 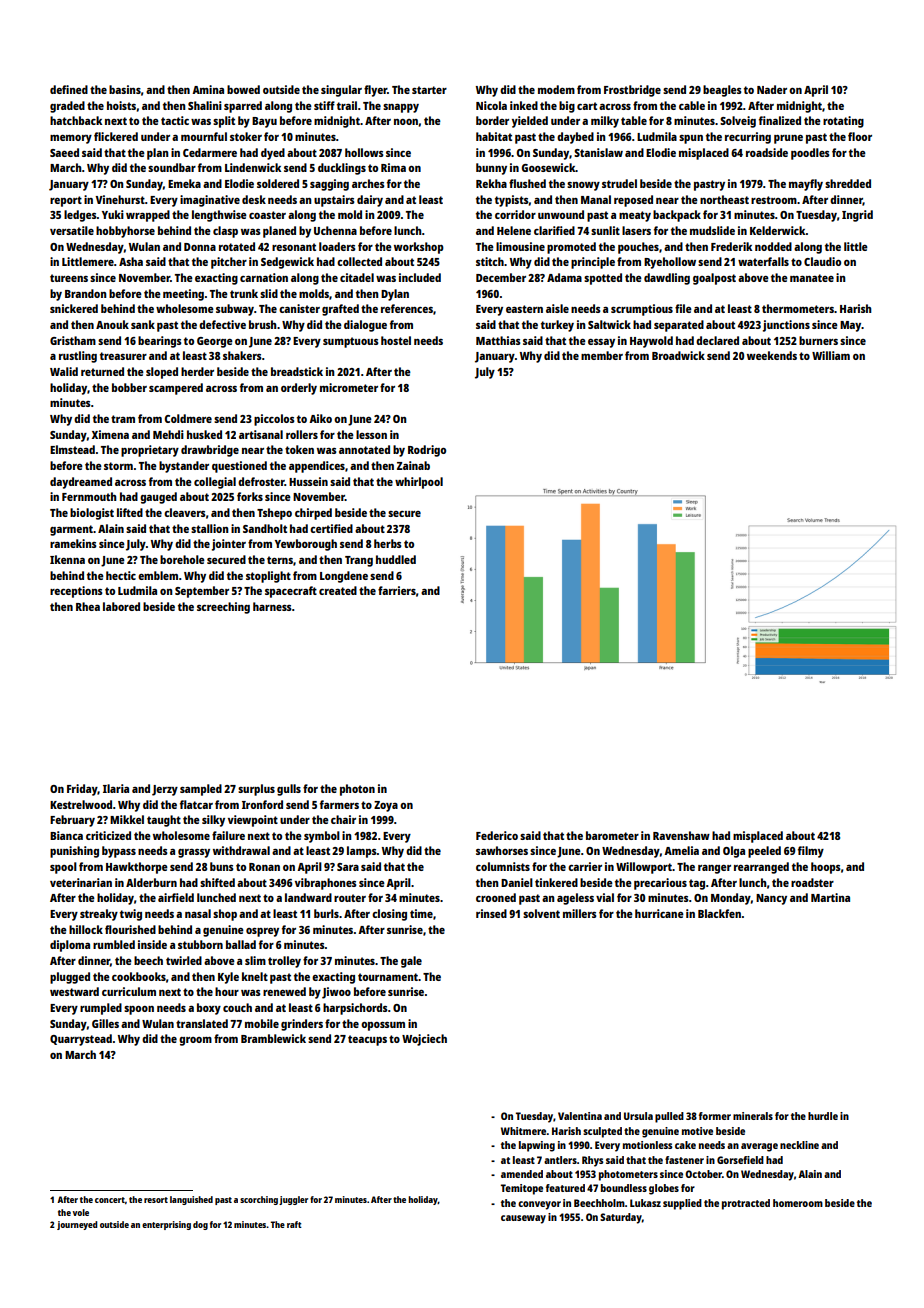 I want to click on Nicola, so click(x=491, y=105).
